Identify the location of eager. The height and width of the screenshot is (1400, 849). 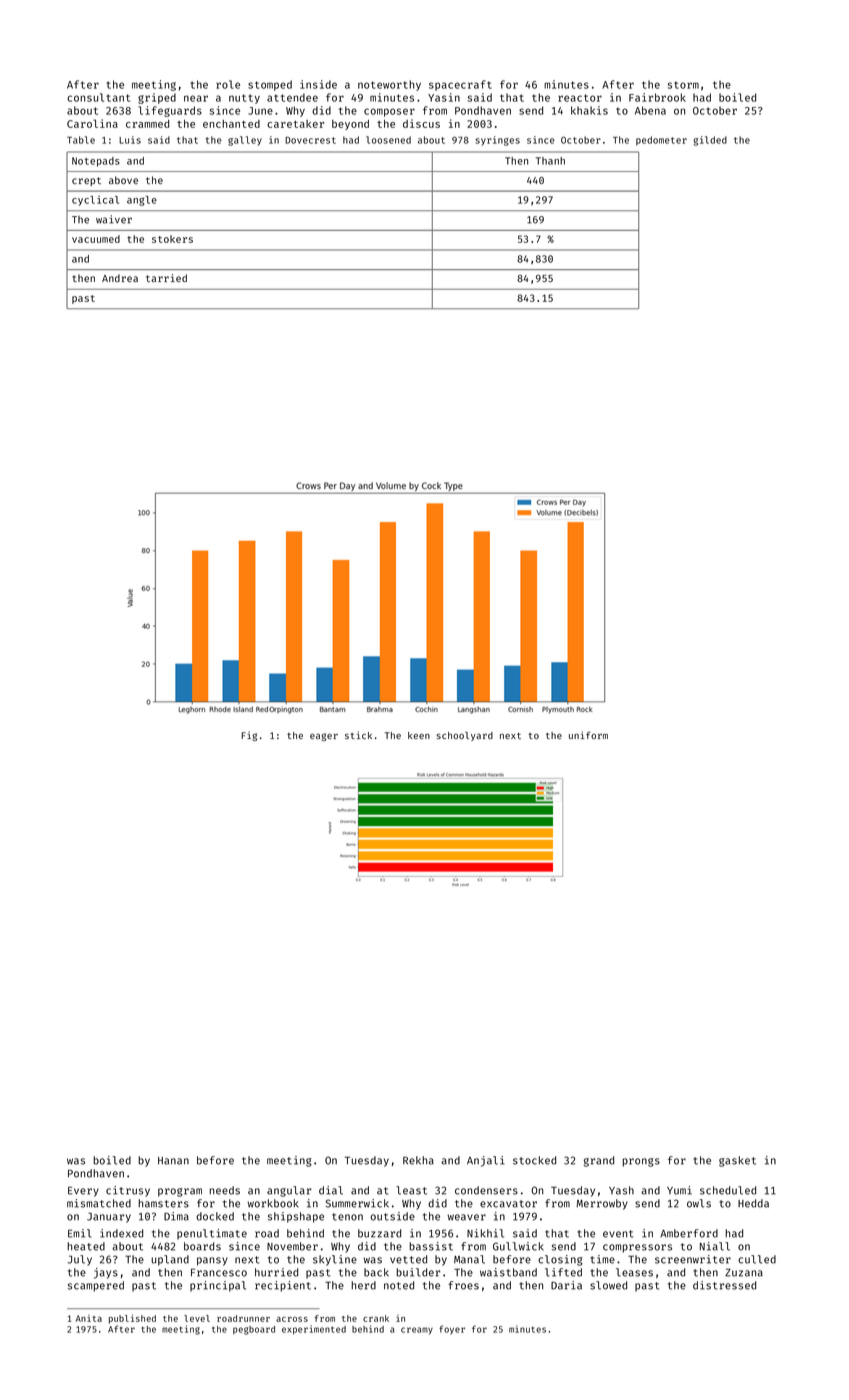
(324, 737).
